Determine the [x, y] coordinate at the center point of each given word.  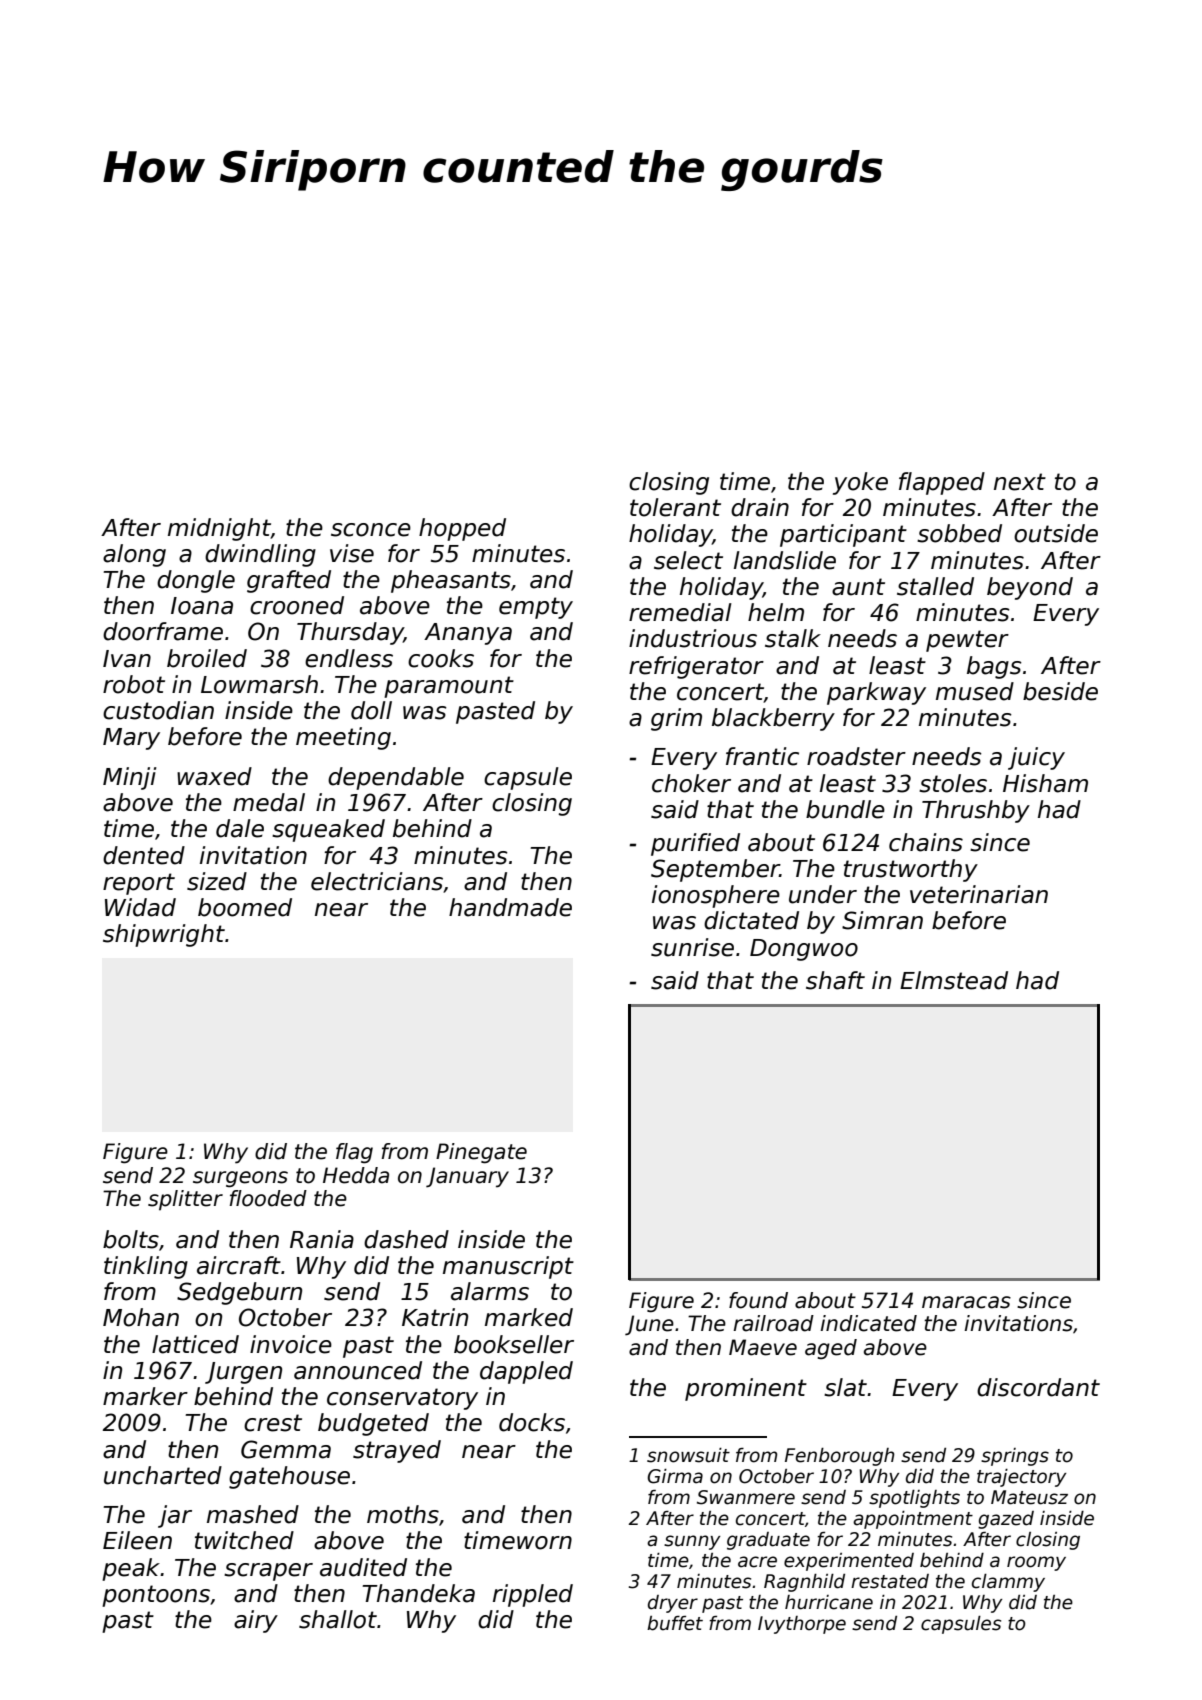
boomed [245, 907]
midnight [219, 529]
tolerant [675, 507]
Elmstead [954, 980]
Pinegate [481, 1153]
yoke [860, 483]
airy [256, 1621]
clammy [1008, 1583]
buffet [675, 1623]
